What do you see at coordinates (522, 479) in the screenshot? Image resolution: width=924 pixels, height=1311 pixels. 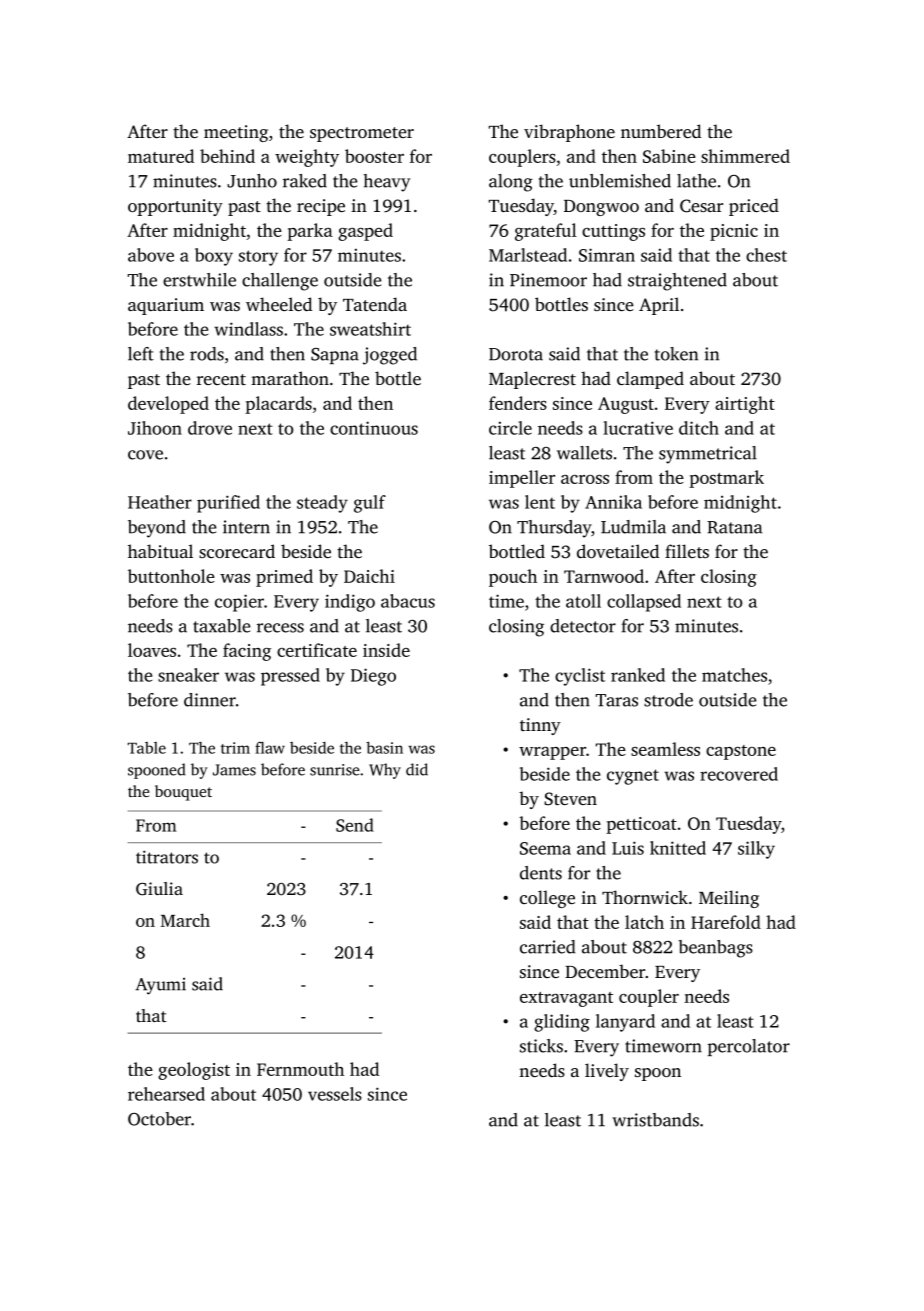 I see `impeller` at bounding box center [522, 479].
